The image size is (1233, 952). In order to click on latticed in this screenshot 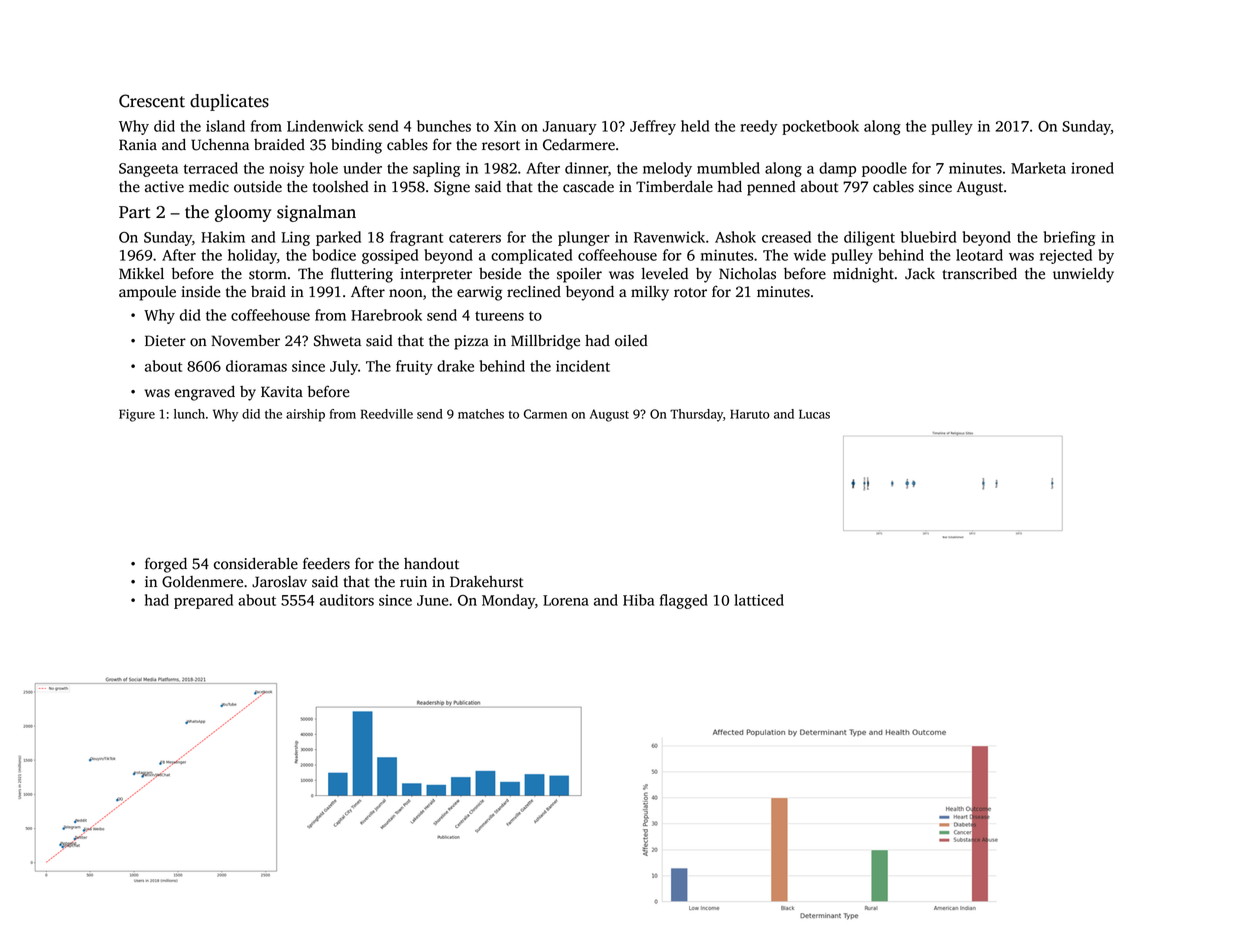, I will do `click(759, 600)`.
